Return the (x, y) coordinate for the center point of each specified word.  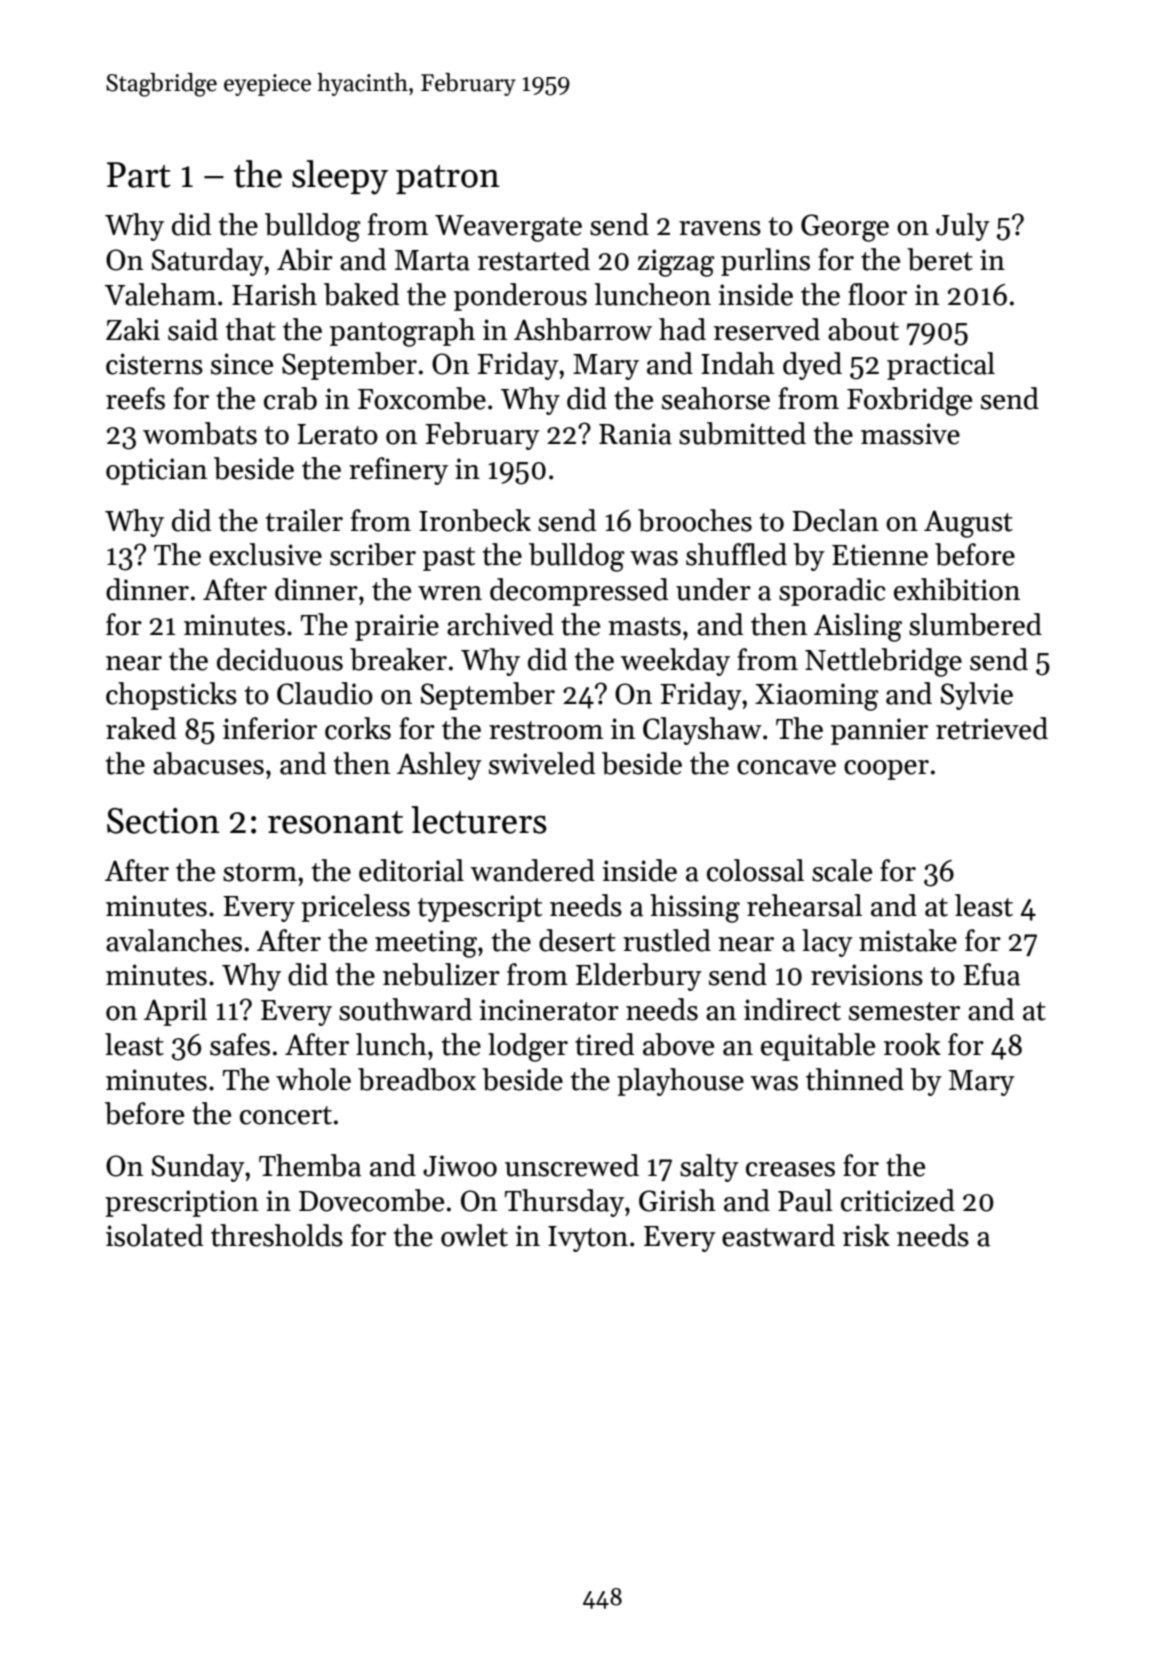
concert (286, 1115)
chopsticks (171, 696)
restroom (546, 730)
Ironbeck (475, 520)
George (845, 228)
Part (139, 175)
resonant (335, 822)
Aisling (858, 627)
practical (941, 366)
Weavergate (508, 228)
